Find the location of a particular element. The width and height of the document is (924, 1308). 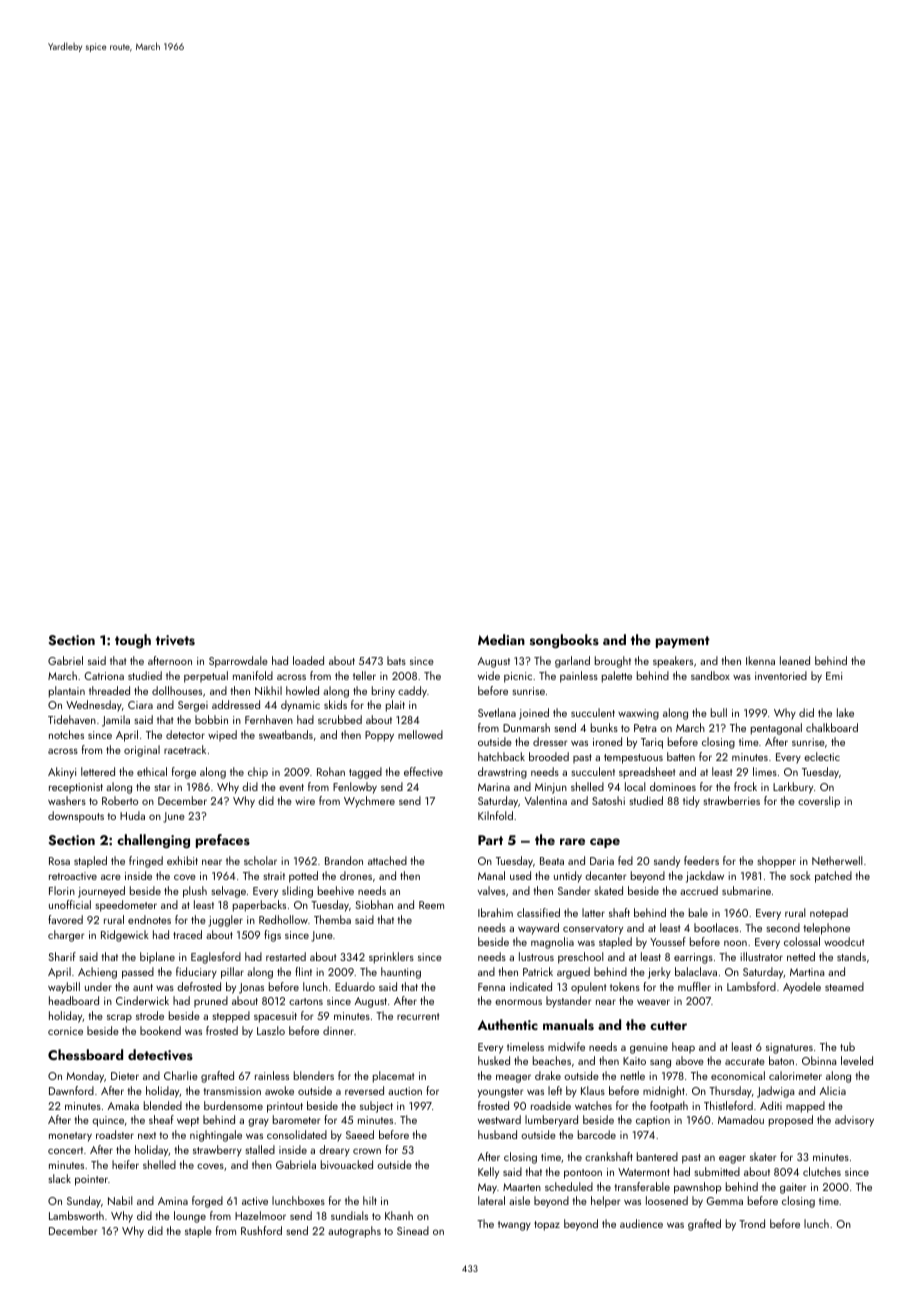

economical is located at coordinates (738, 1075).
